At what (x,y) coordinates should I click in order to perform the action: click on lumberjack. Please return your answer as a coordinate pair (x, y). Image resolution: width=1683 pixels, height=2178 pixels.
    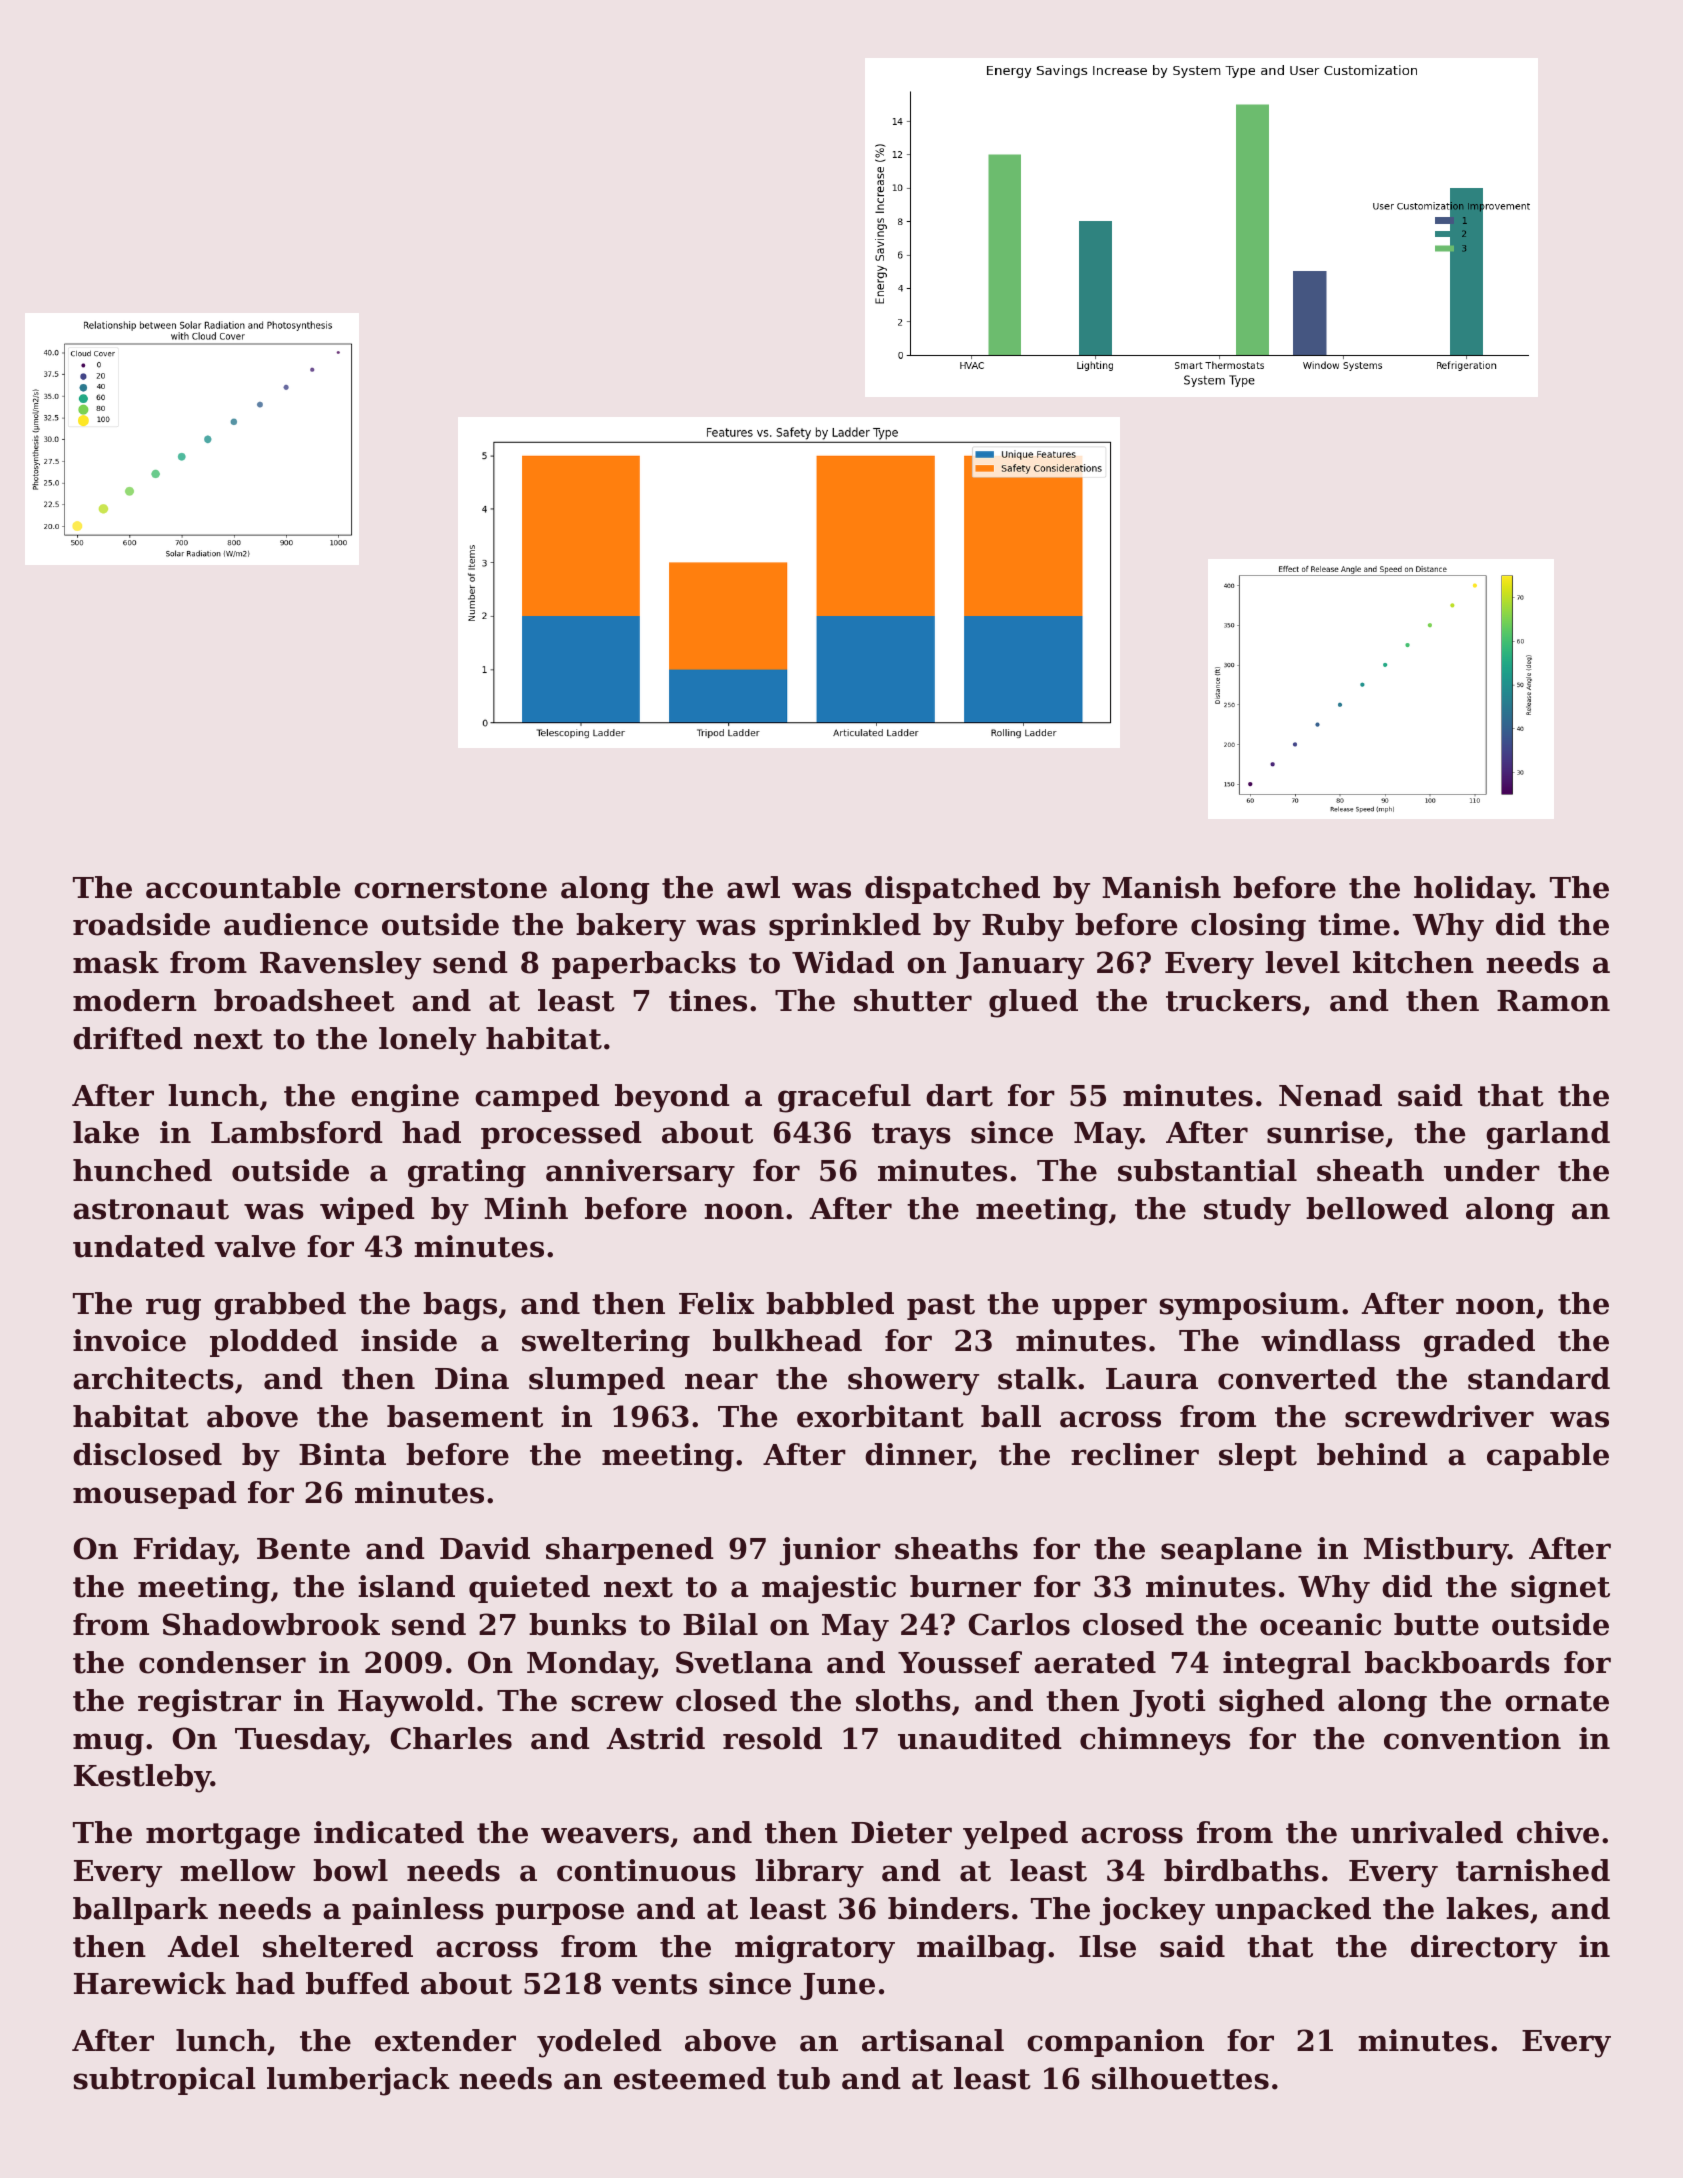
    Looking at the image, I should click on (358, 2081).
